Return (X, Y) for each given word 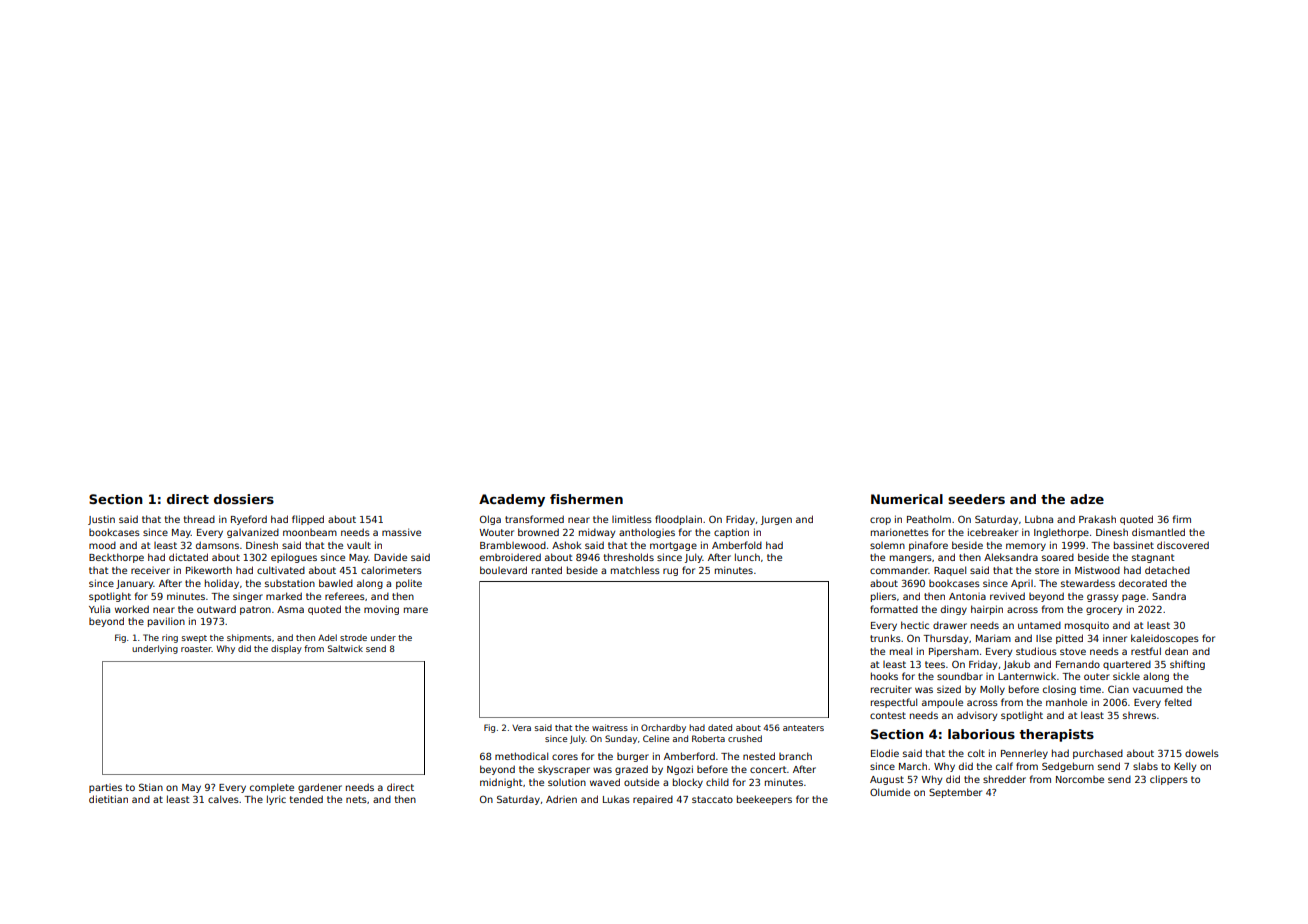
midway (597, 533)
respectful (894, 703)
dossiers (244, 499)
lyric (276, 800)
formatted (894, 609)
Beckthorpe (116, 558)
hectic (915, 625)
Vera (521, 727)
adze (1087, 499)
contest (888, 715)
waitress (610, 727)
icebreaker (993, 532)
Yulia (99, 609)
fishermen (586, 499)
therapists (1056, 735)
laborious (981, 734)
